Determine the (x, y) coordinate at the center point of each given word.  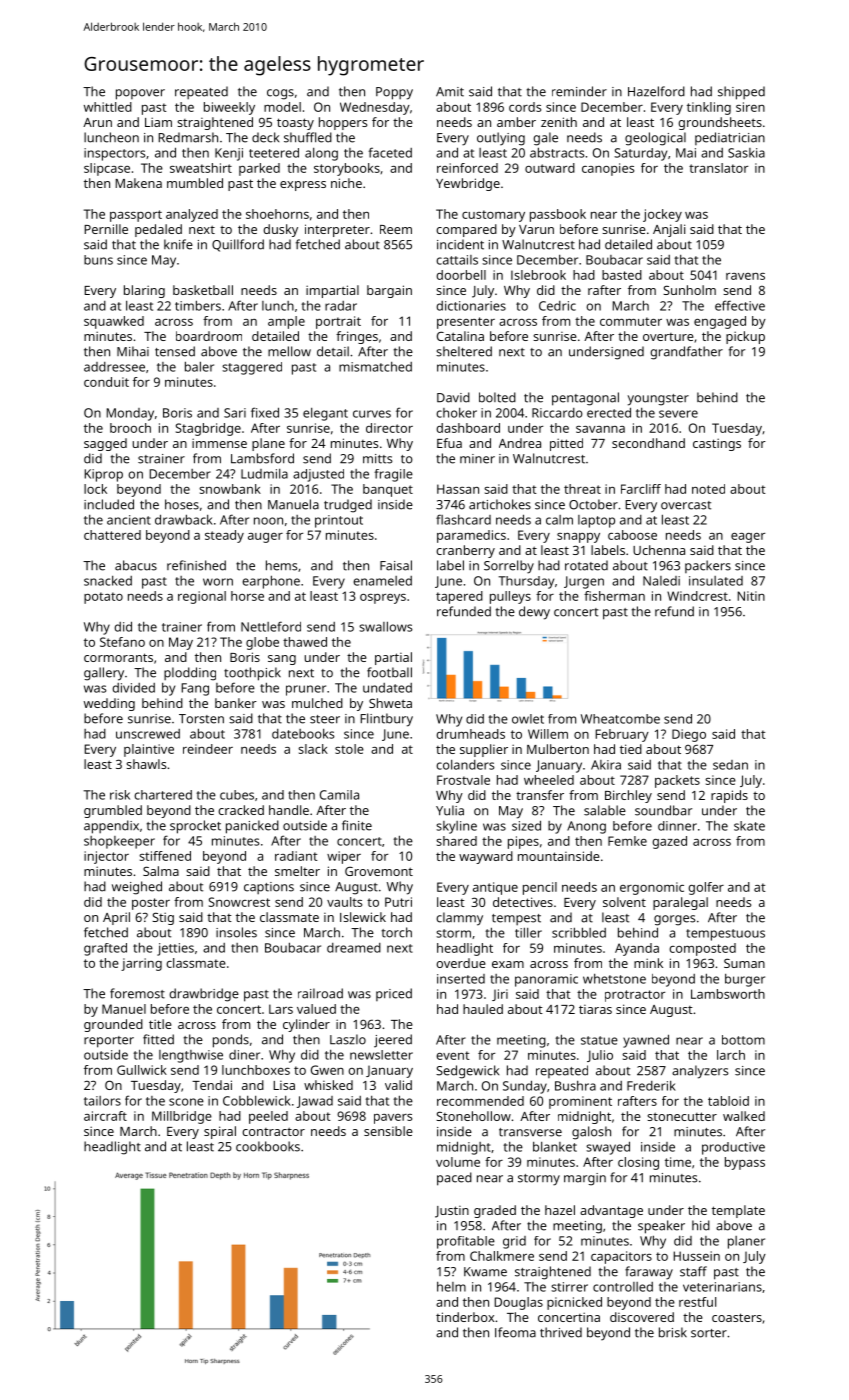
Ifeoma (515, 1332)
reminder (579, 91)
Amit (450, 92)
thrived (561, 1332)
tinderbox (465, 1317)
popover (140, 94)
